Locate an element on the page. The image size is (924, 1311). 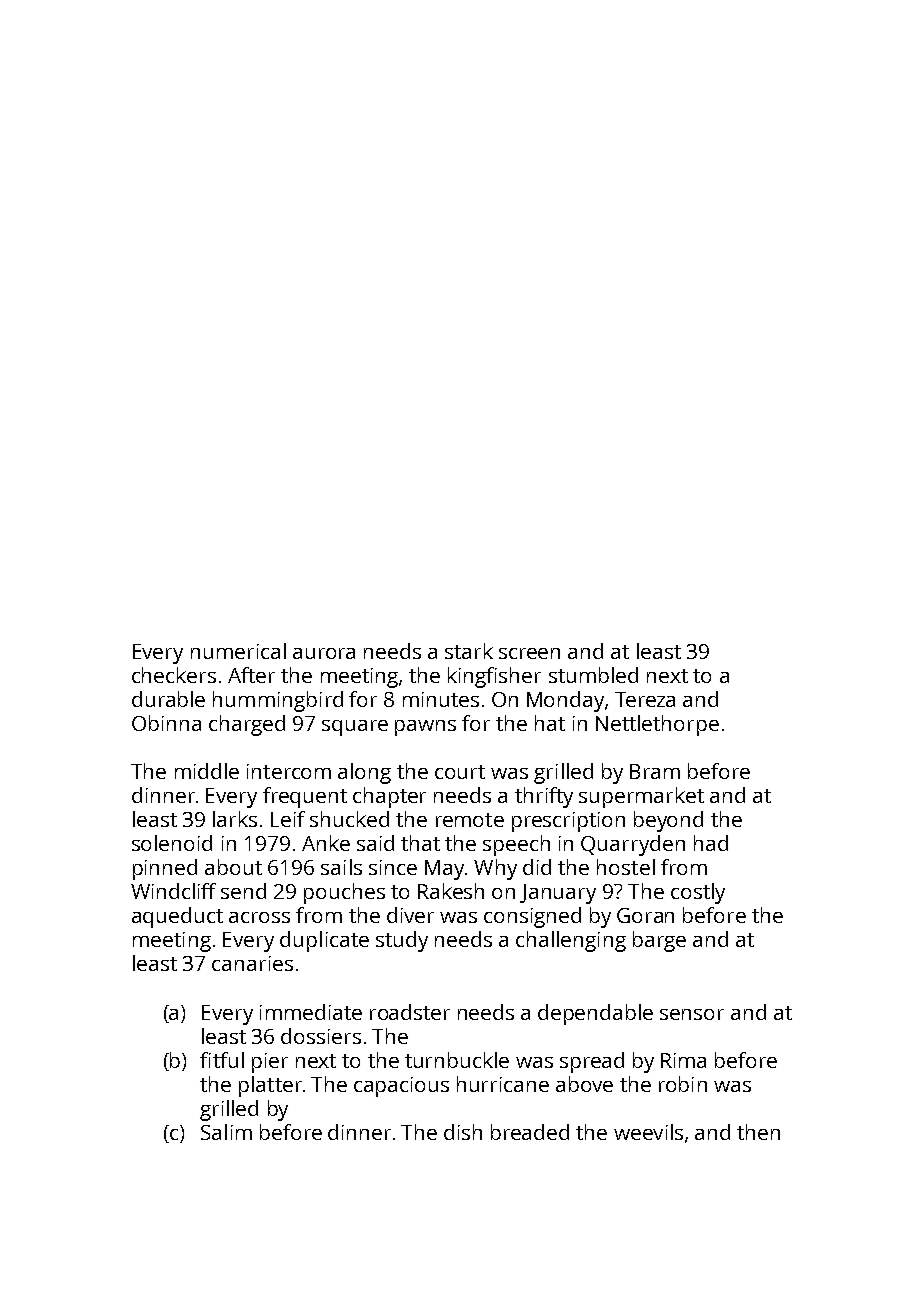
platter is located at coordinates (270, 1086).
